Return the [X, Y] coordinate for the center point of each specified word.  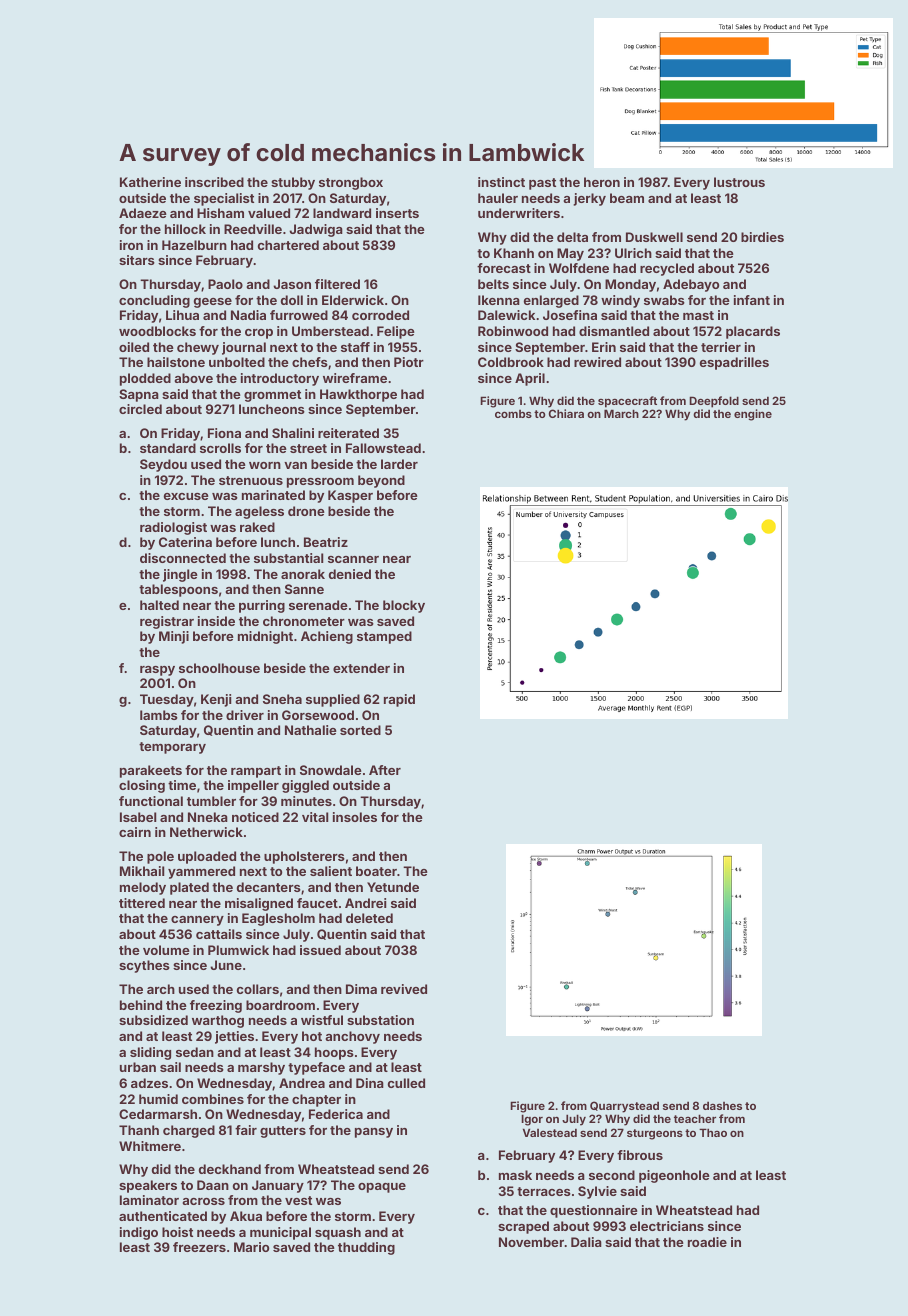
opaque [382, 1188]
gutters [283, 1132]
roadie [707, 1242]
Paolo [225, 284]
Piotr [409, 362]
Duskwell [654, 237]
